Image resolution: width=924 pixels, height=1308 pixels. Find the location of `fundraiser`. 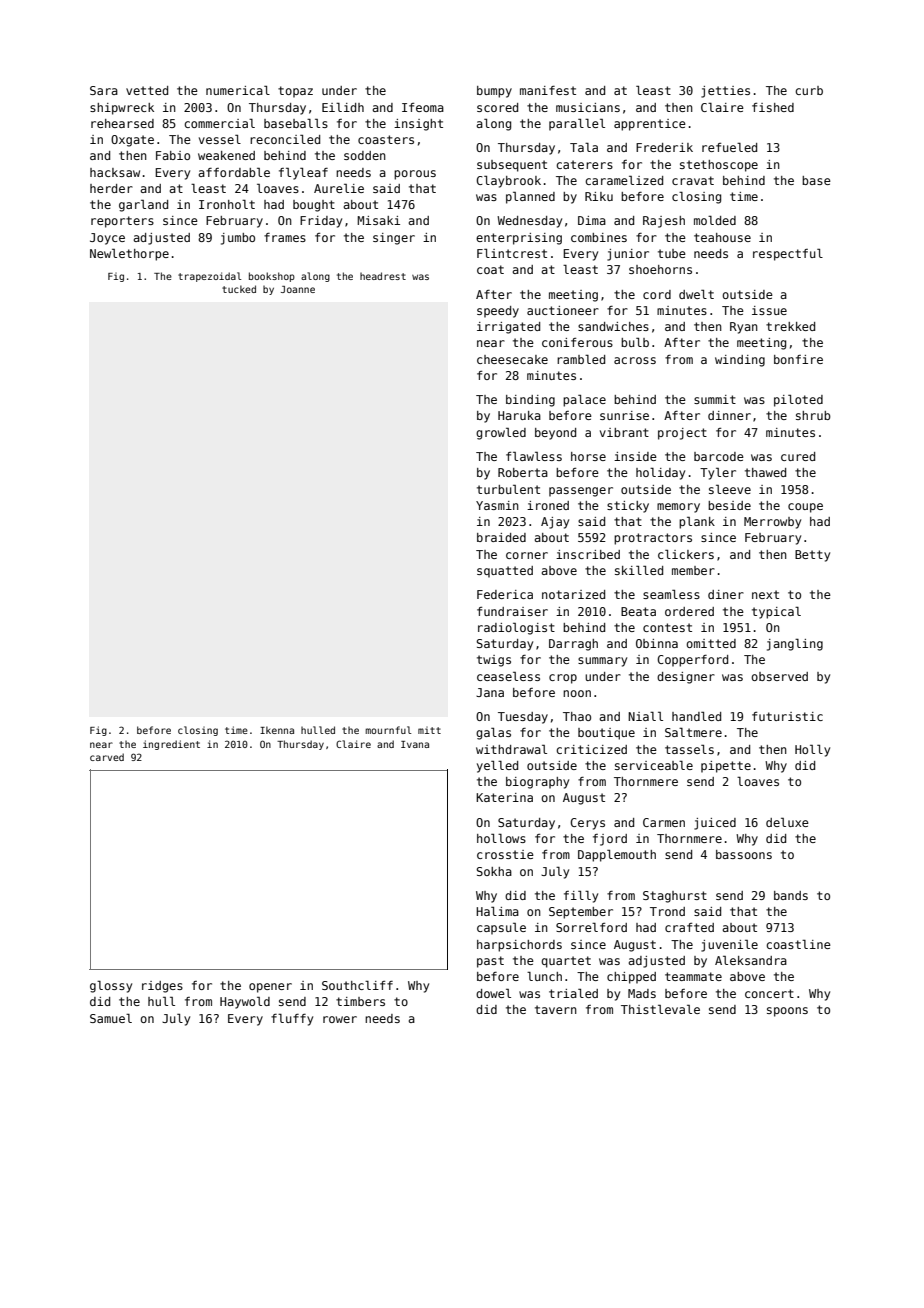

fundraiser is located at coordinates (512, 611).
